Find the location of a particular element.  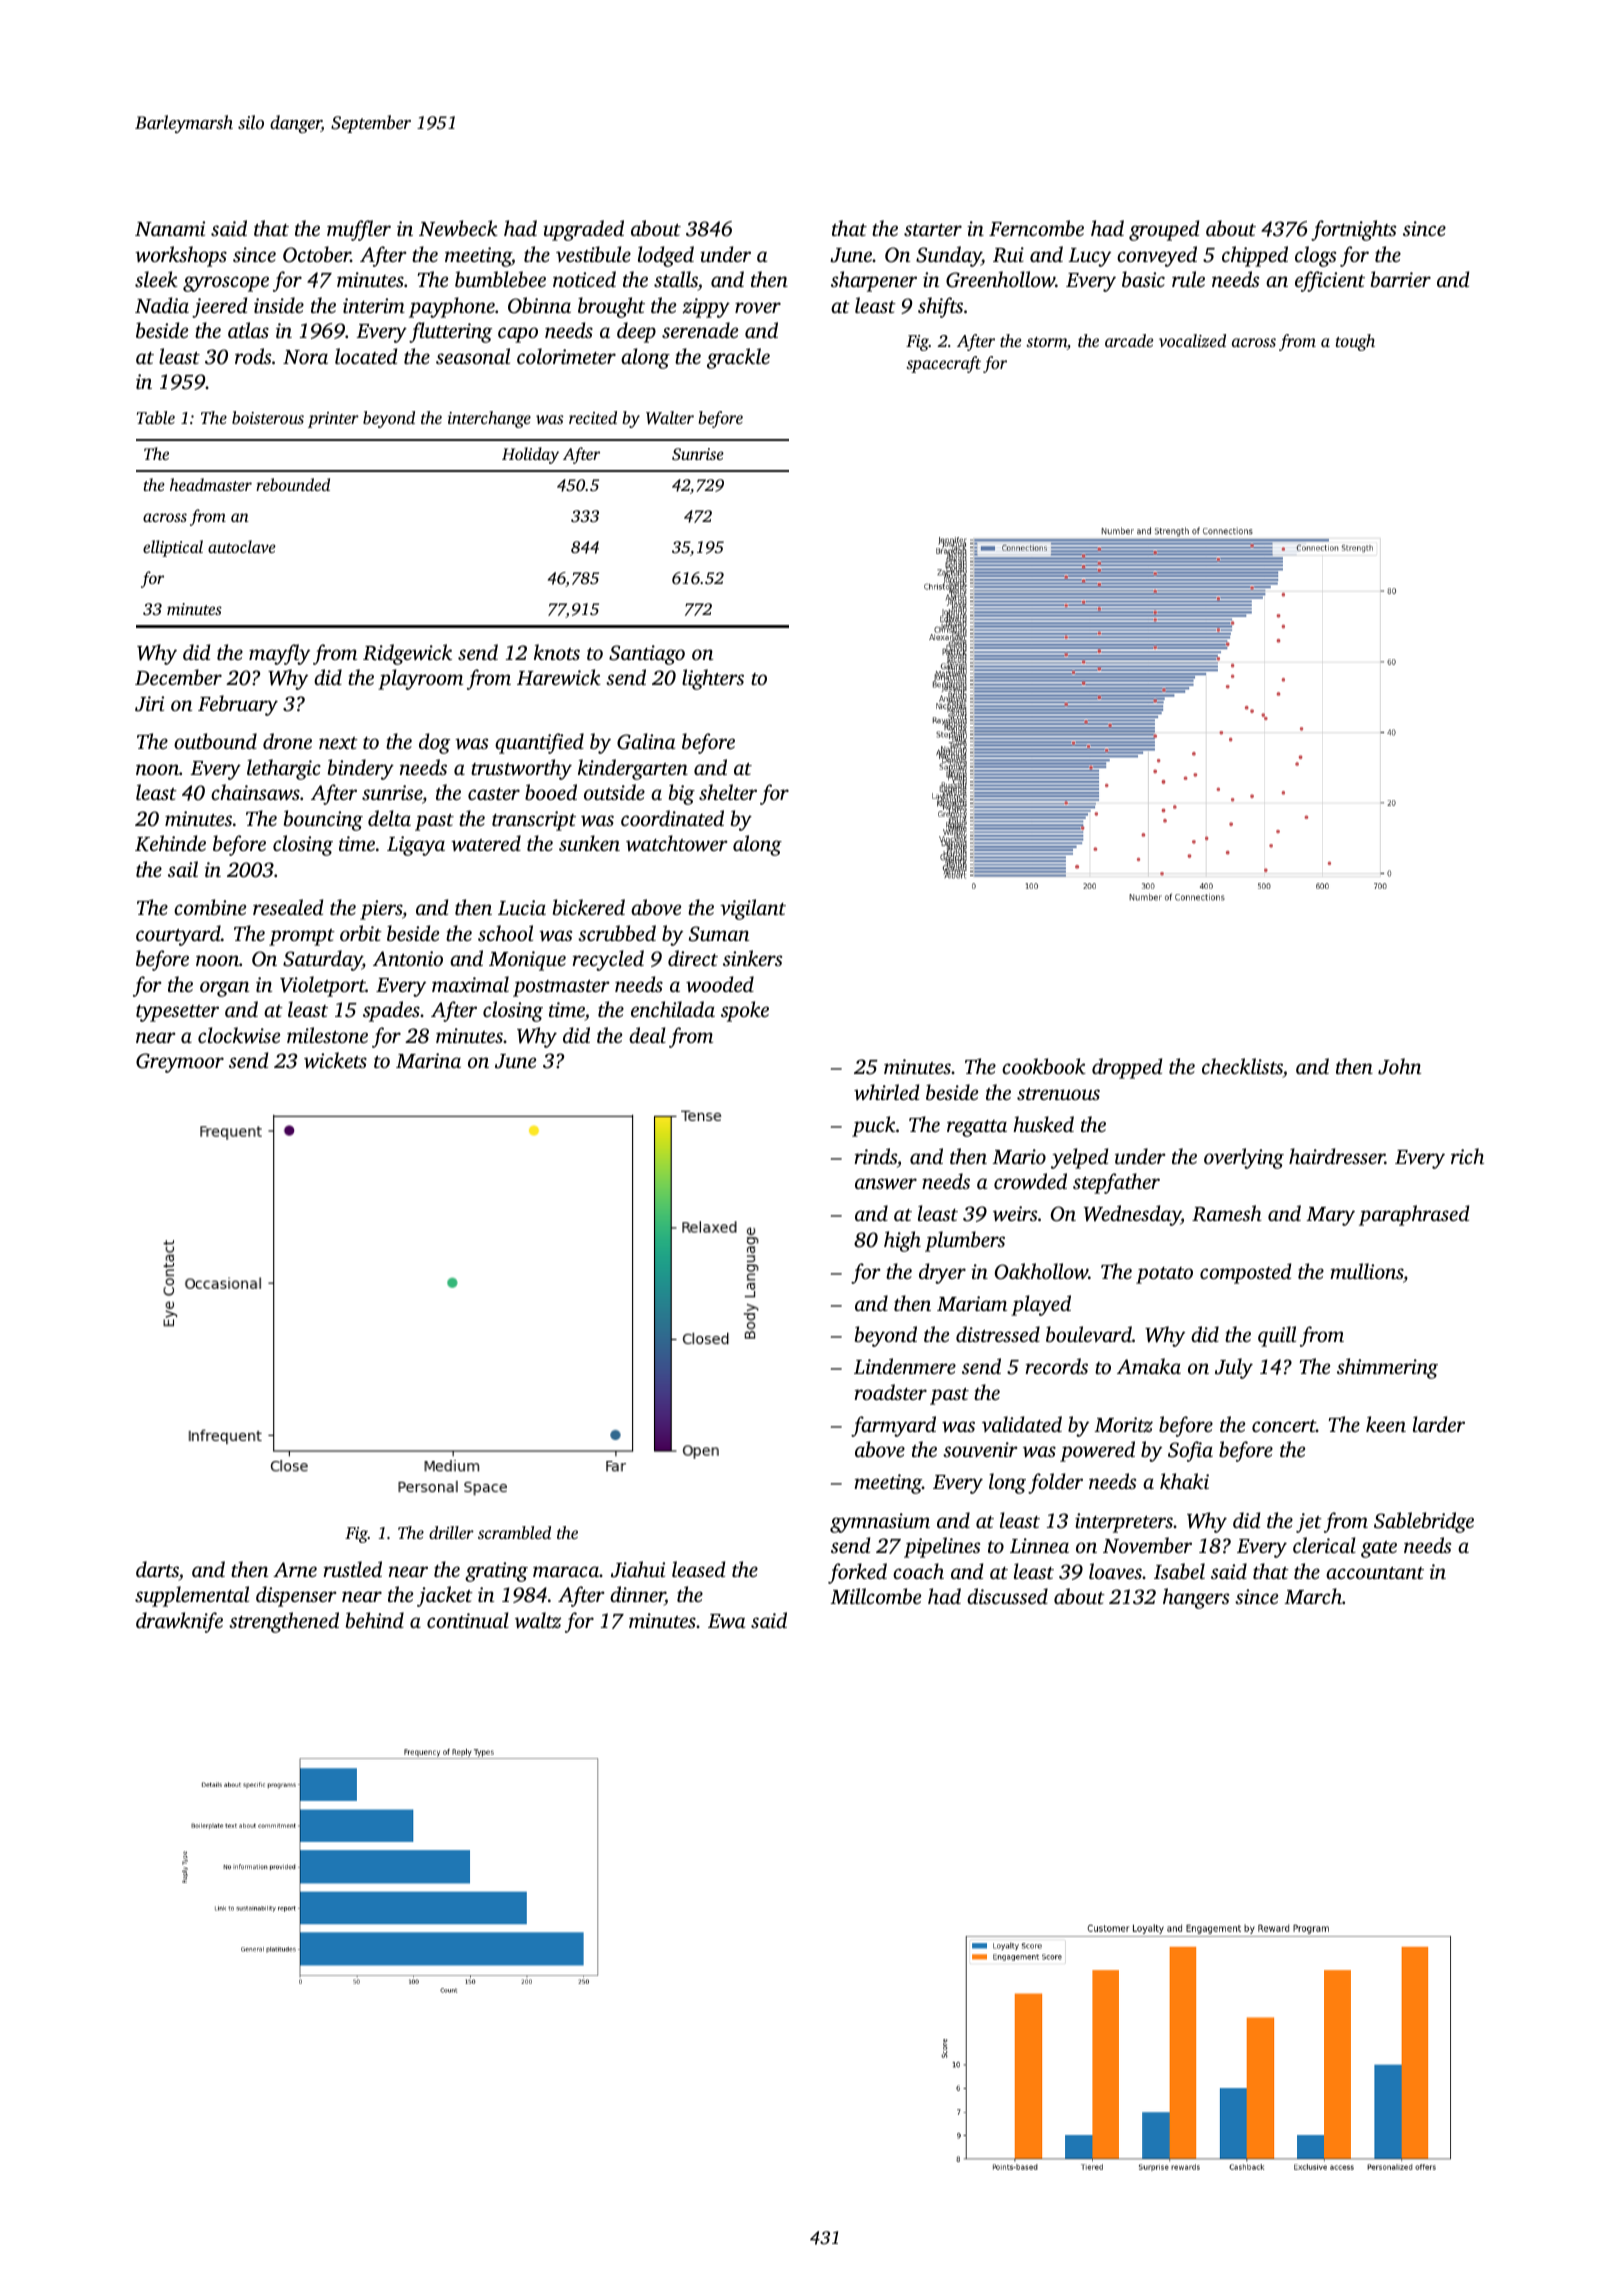

bindery is located at coordinates (361, 769).
